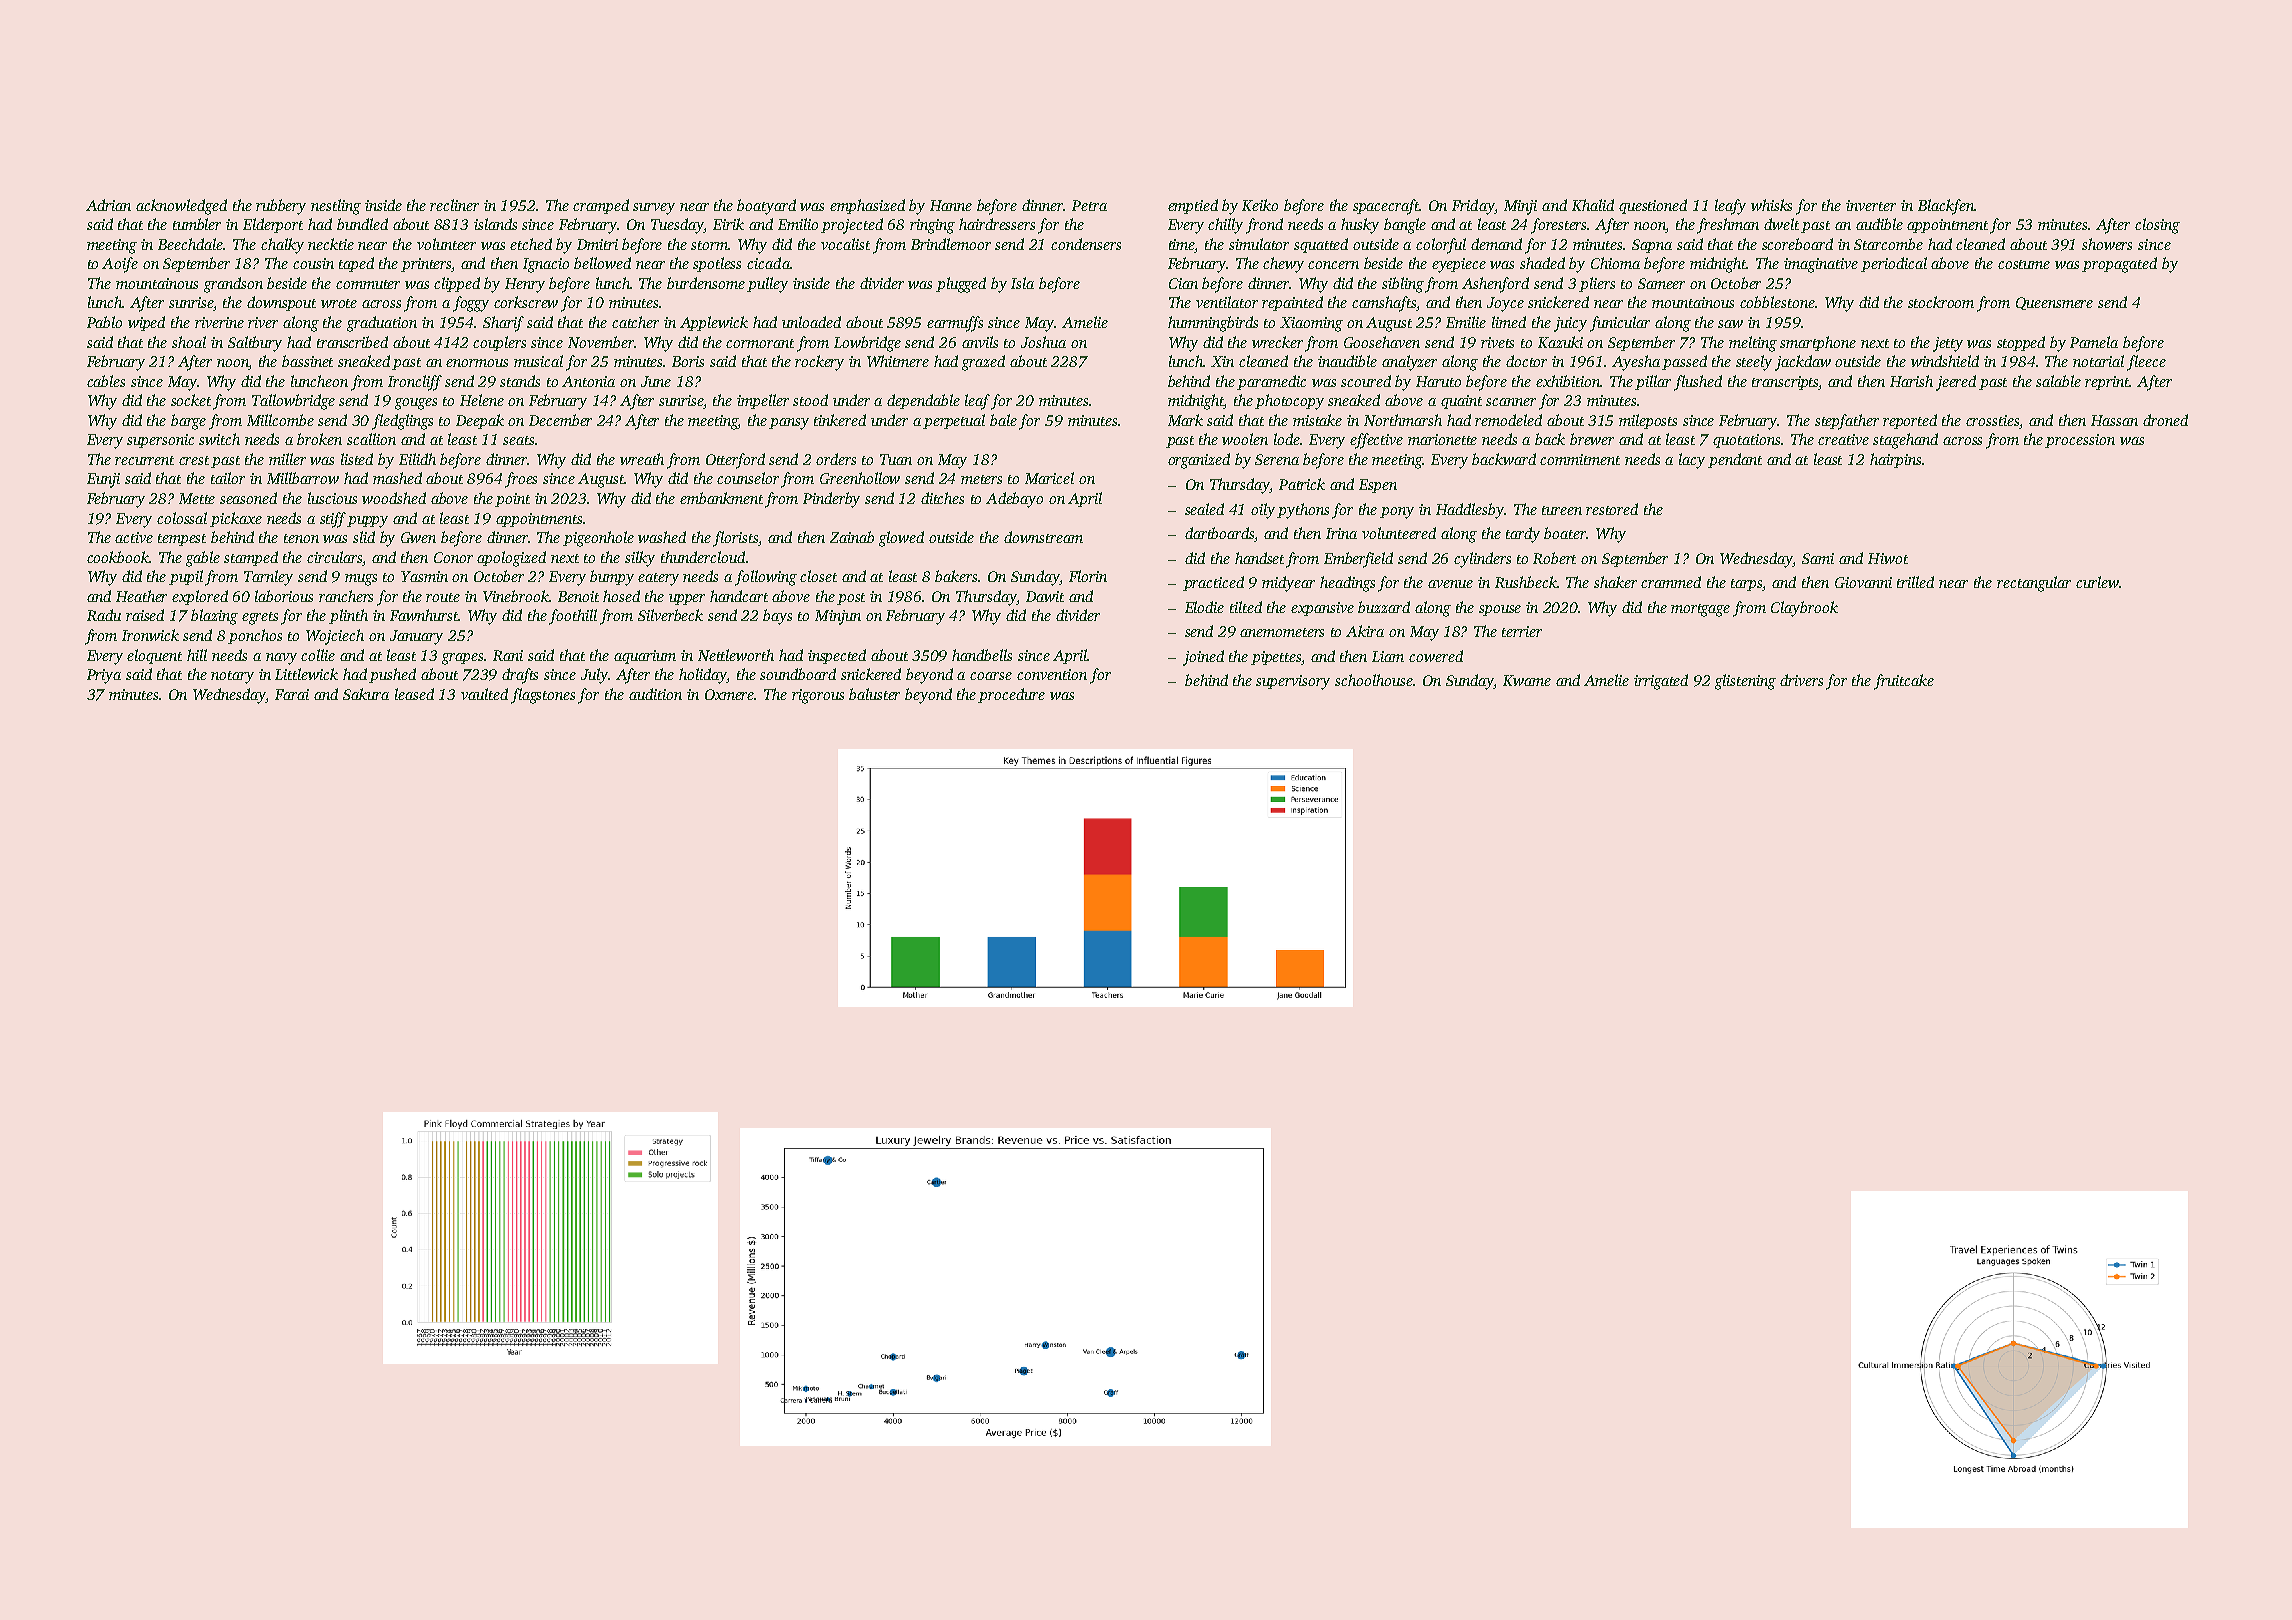  Describe the element at coordinates (1227, 302) in the screenshot. I see `ventilator` at that location.
